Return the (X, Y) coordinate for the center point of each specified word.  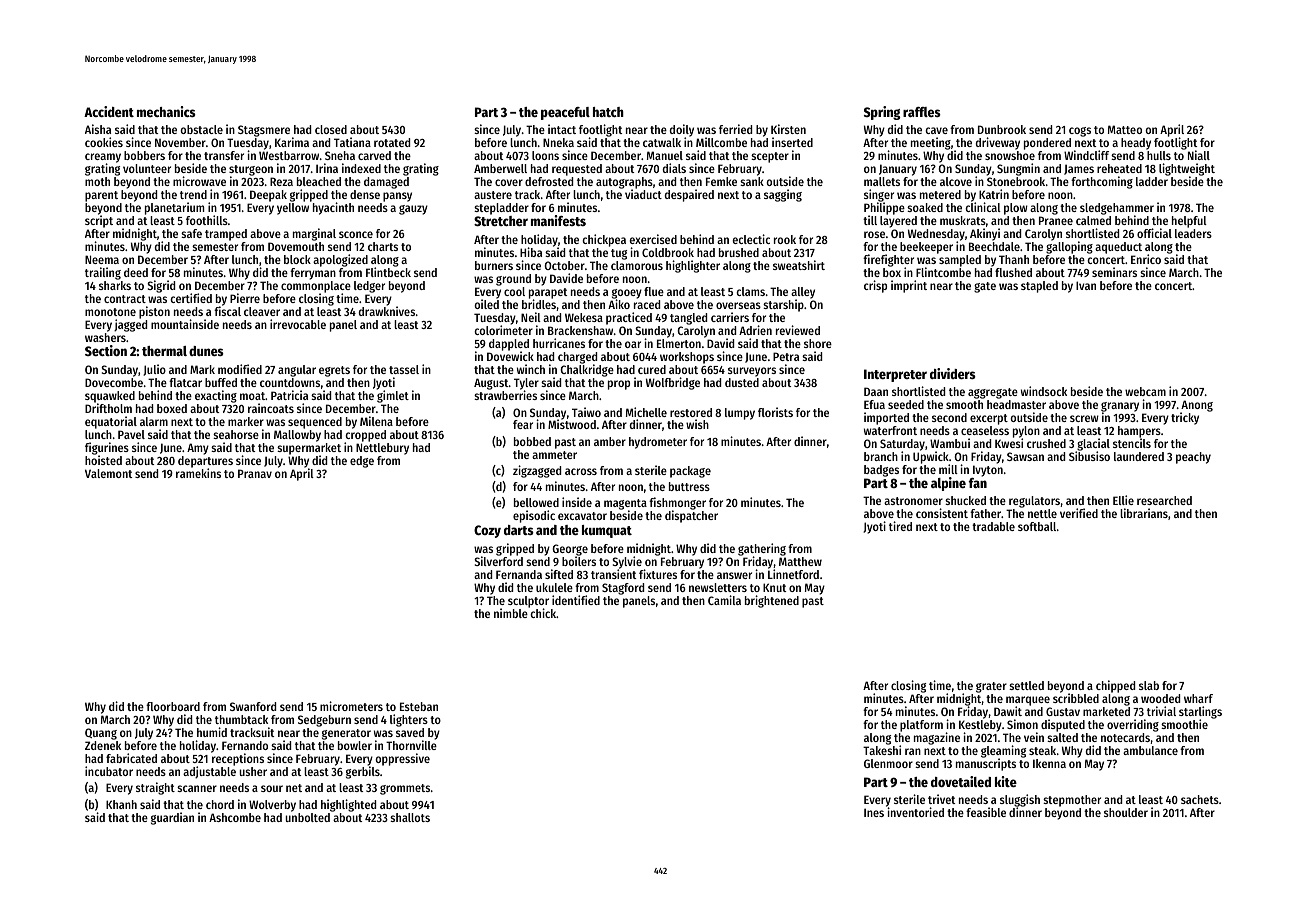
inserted (792, 142)
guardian (172, 818)
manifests (558, 220)
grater (991, 687)
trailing (103, 273)
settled (1026, 685)
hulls (1159, 155)
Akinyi (985, 234)
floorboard (173, 706)
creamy (103, 158)
